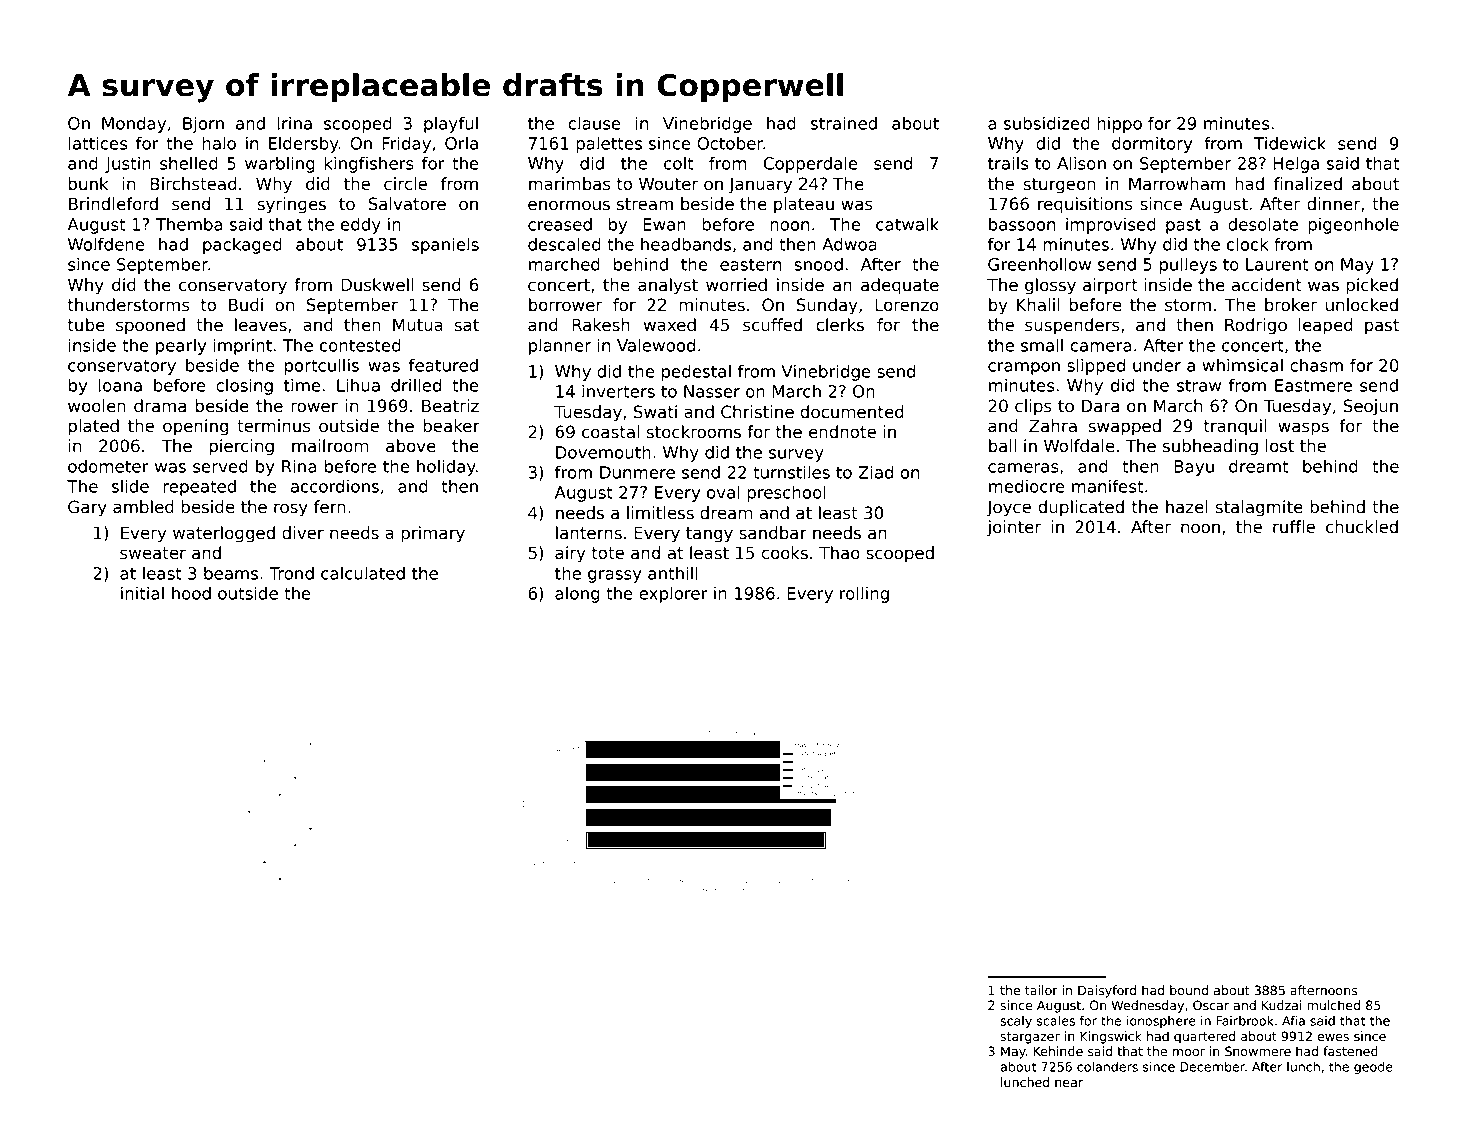 This screenshot has width=1467, height=1134. Describe the element at coordinates (594, 123) in the screenshot. I see `clause` at that location.
